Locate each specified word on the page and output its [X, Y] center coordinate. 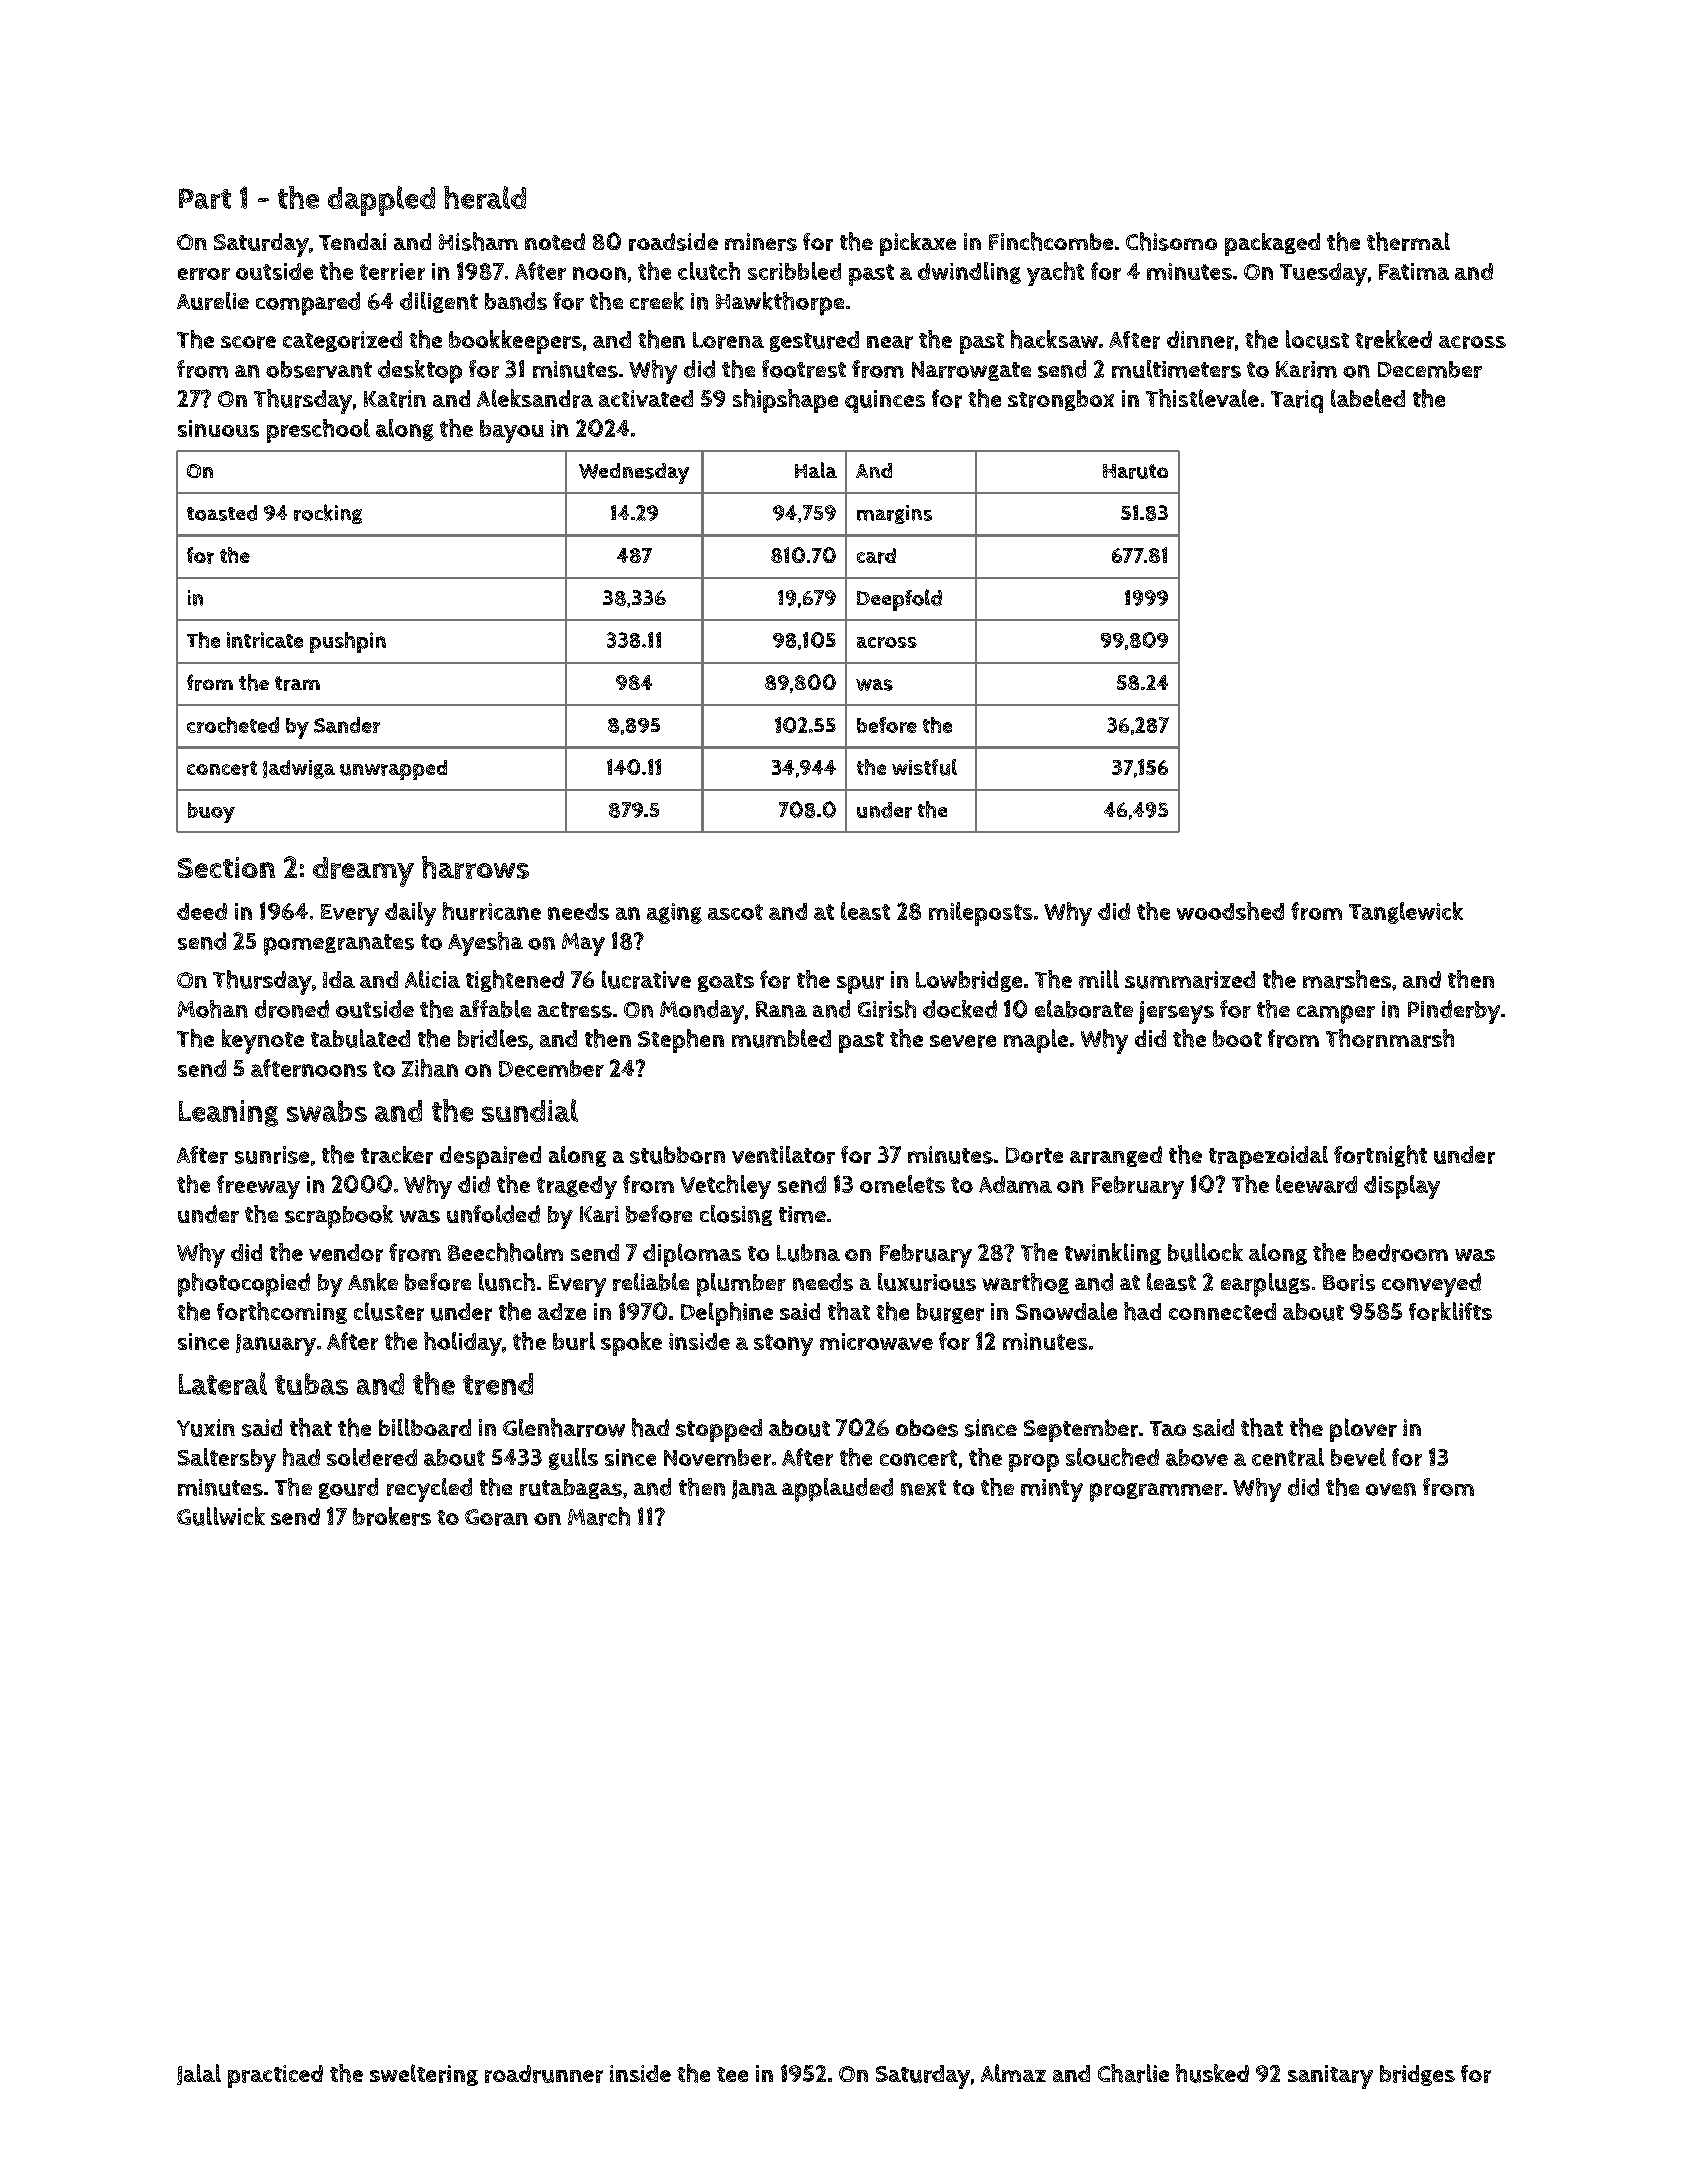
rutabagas [571, 1489]
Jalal [199, 2074]
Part [205, 198]
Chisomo [1171, 241]
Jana [754, 1489]
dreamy [363, 872]
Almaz [1013, 2073]
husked [1212, 2073]
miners [761, 242]
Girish [887, 1009]
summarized [1190, 980]
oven [1391, 1489]
